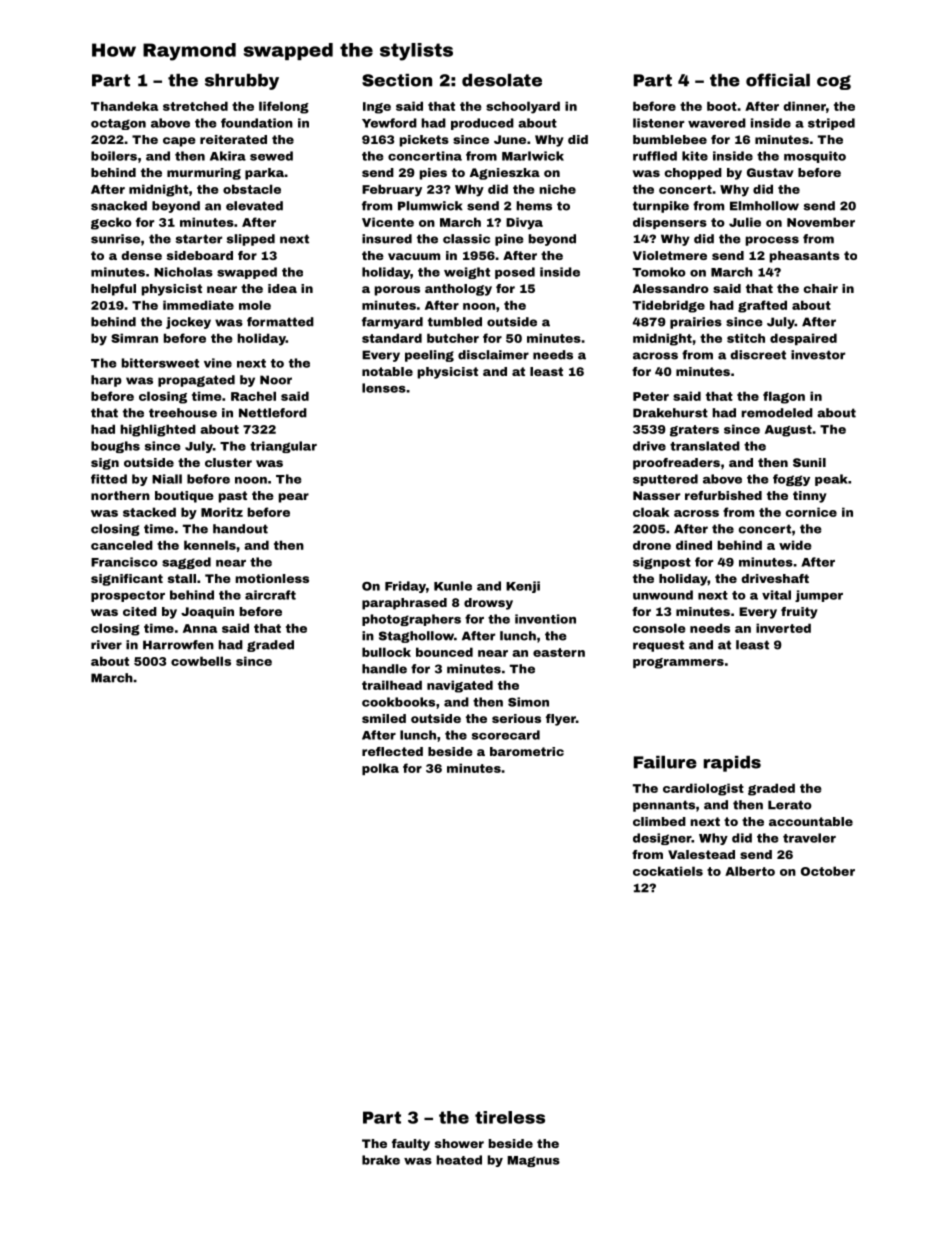  What do you see at coordinates (678, 663) in the document?
I see `programmers` at bounding box center [678, 663].
